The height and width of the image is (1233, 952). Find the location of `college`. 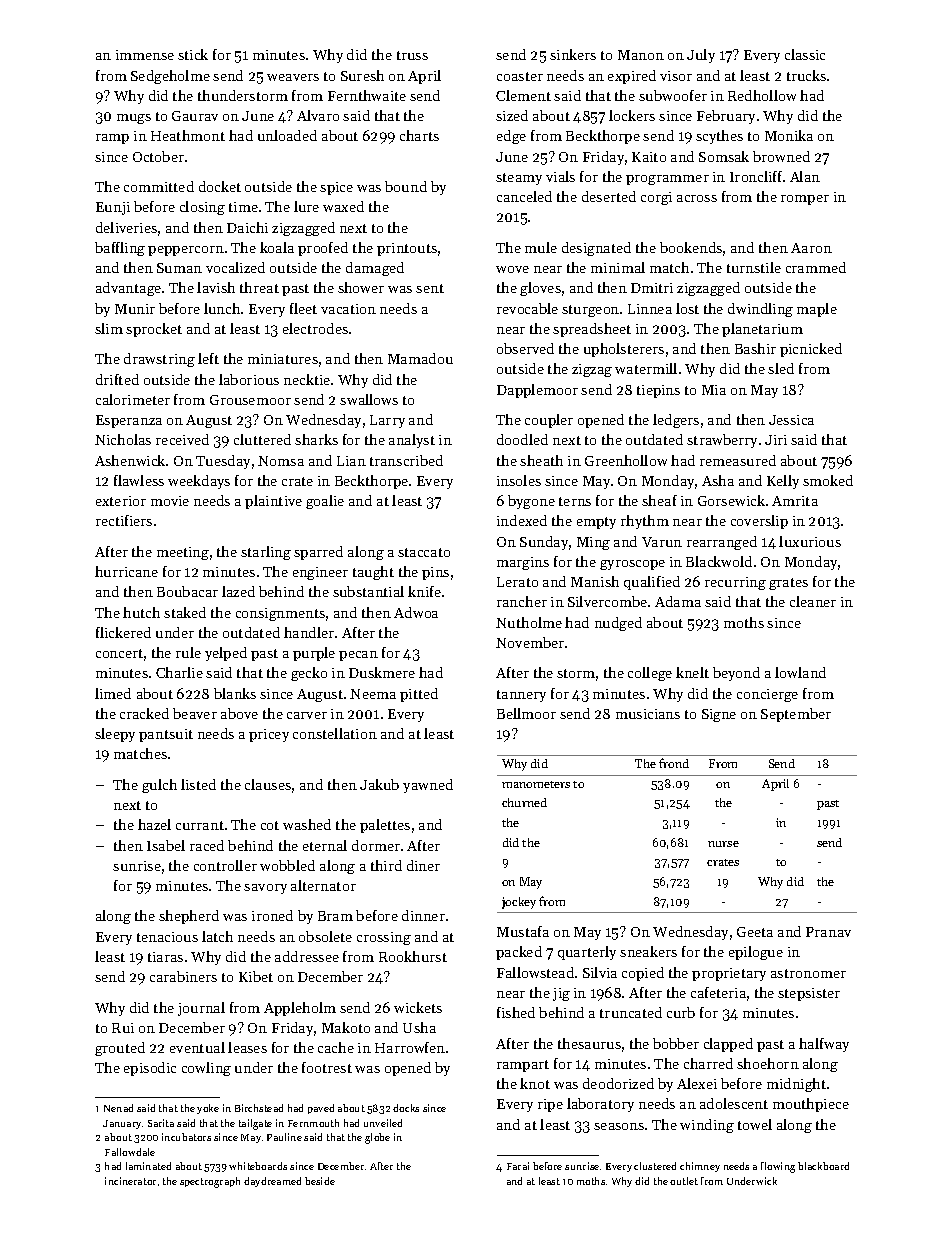

college is located at coordinates (650, 674).
